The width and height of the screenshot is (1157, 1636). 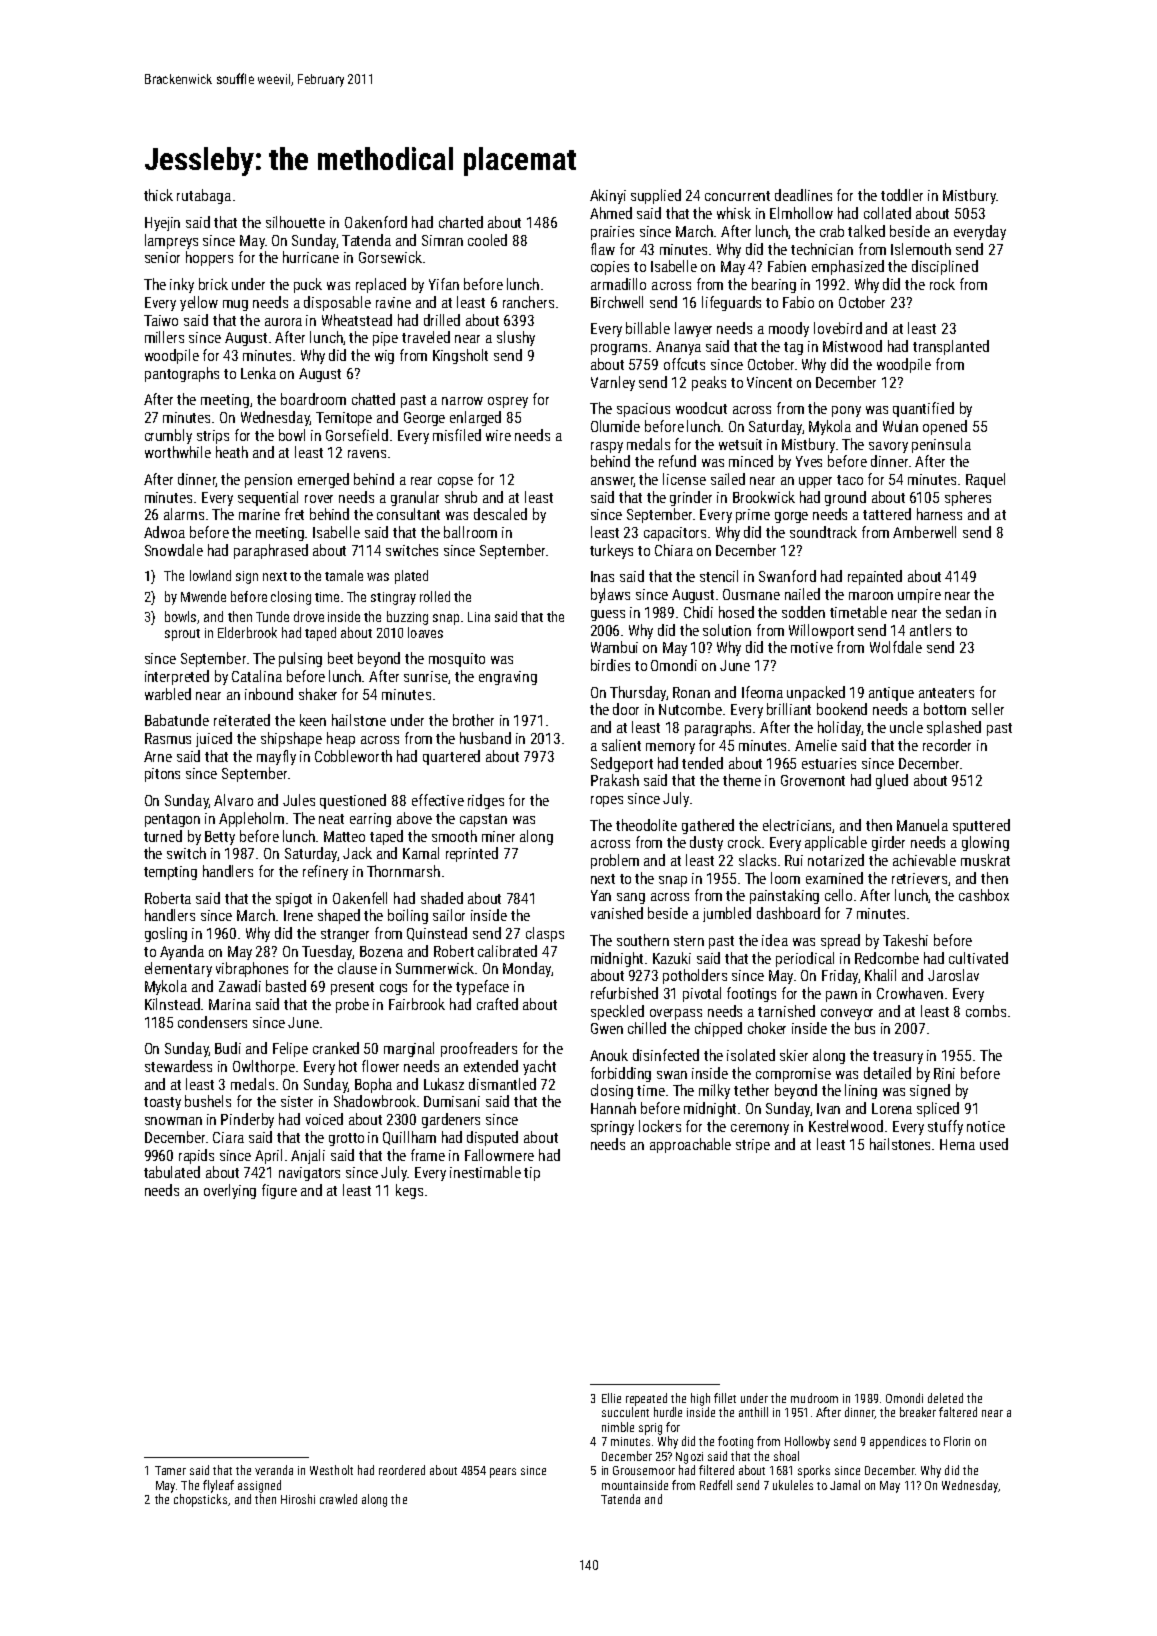 What do you see at coordinates (331, 1470) in the screenshot?
I see `Westholt` at bounding box center [331, 1470].
